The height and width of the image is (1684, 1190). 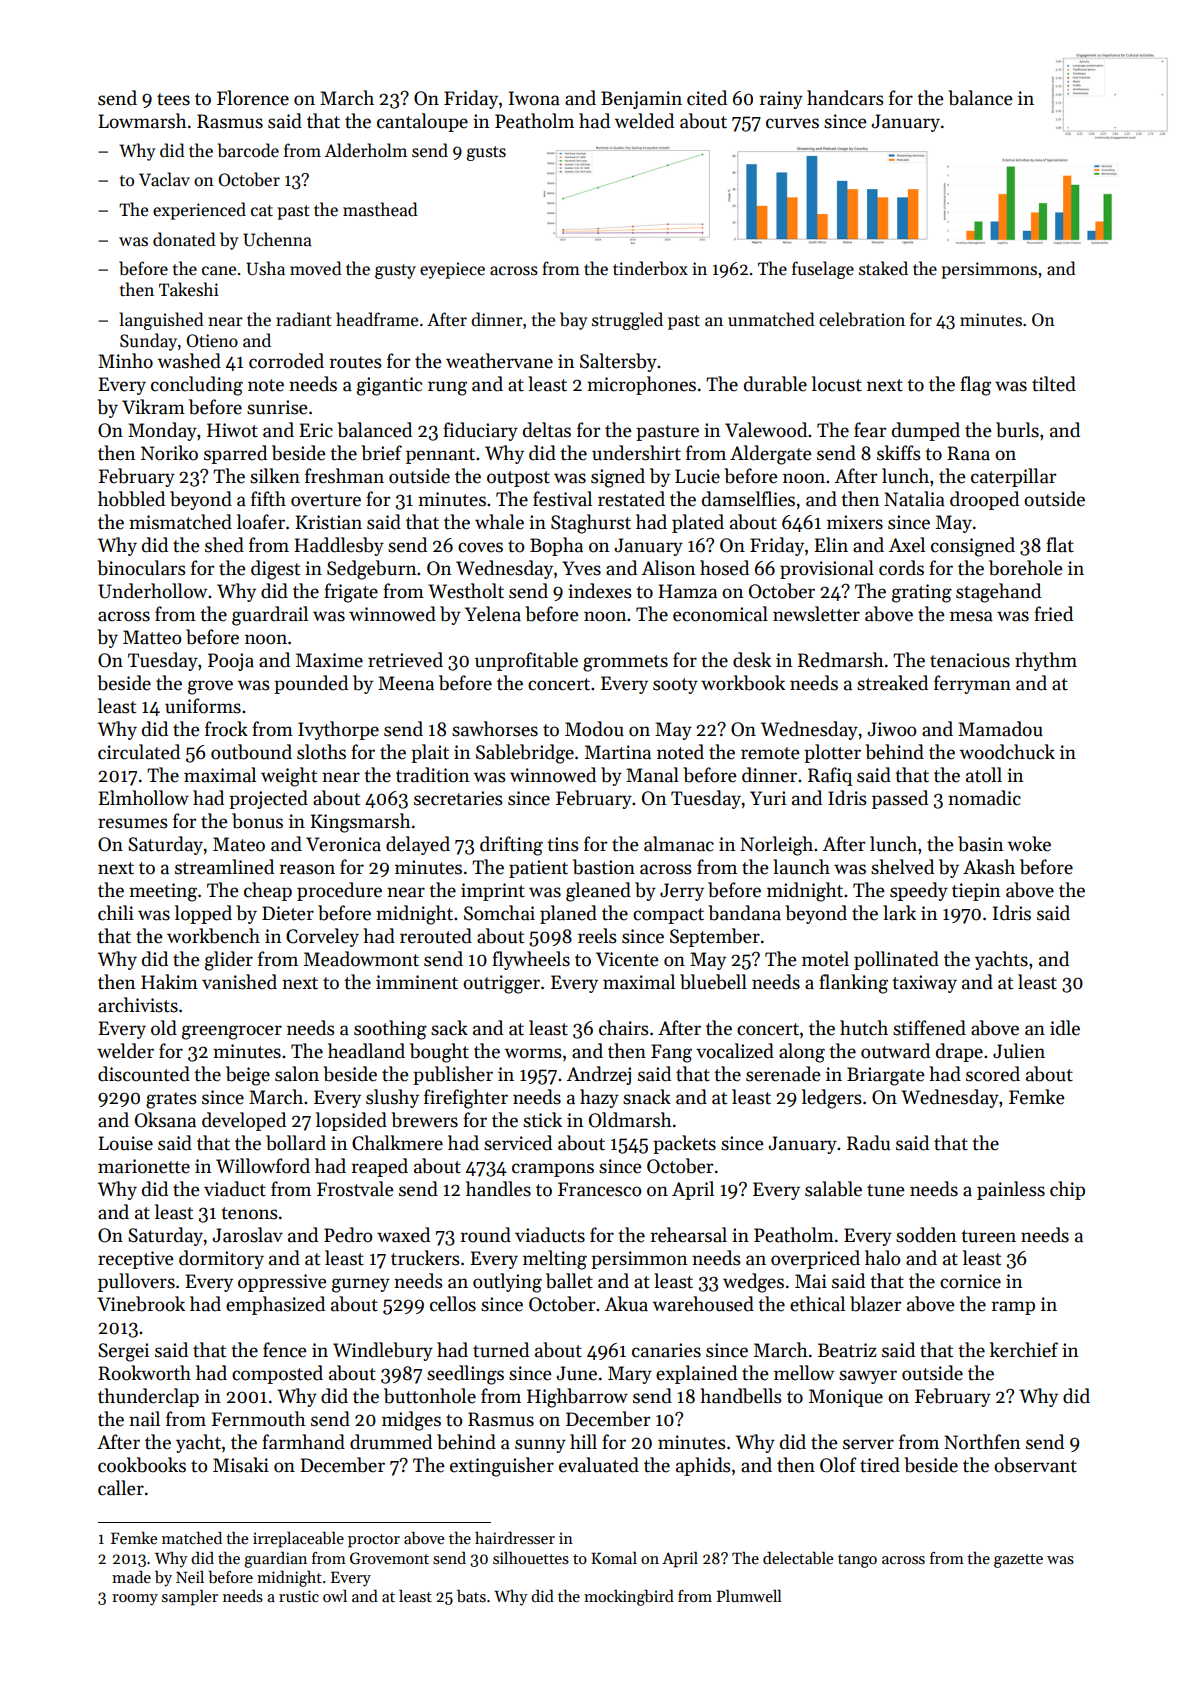 I want to click on tenons, so click(x=249, y=1213).
